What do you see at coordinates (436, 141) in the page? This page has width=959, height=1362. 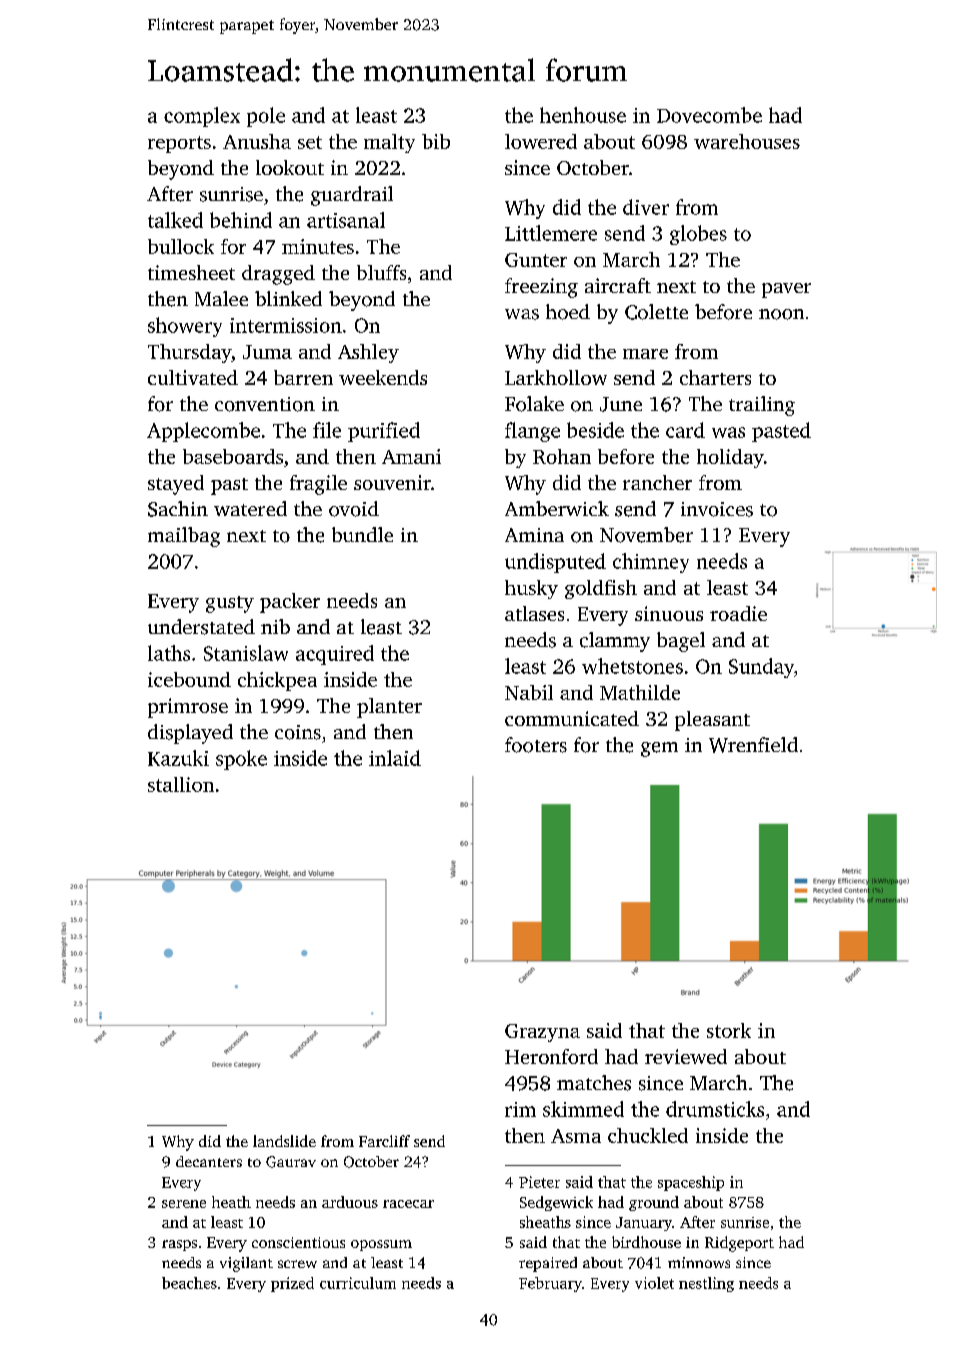 I see `bib` at bounding box center [436, 141].
